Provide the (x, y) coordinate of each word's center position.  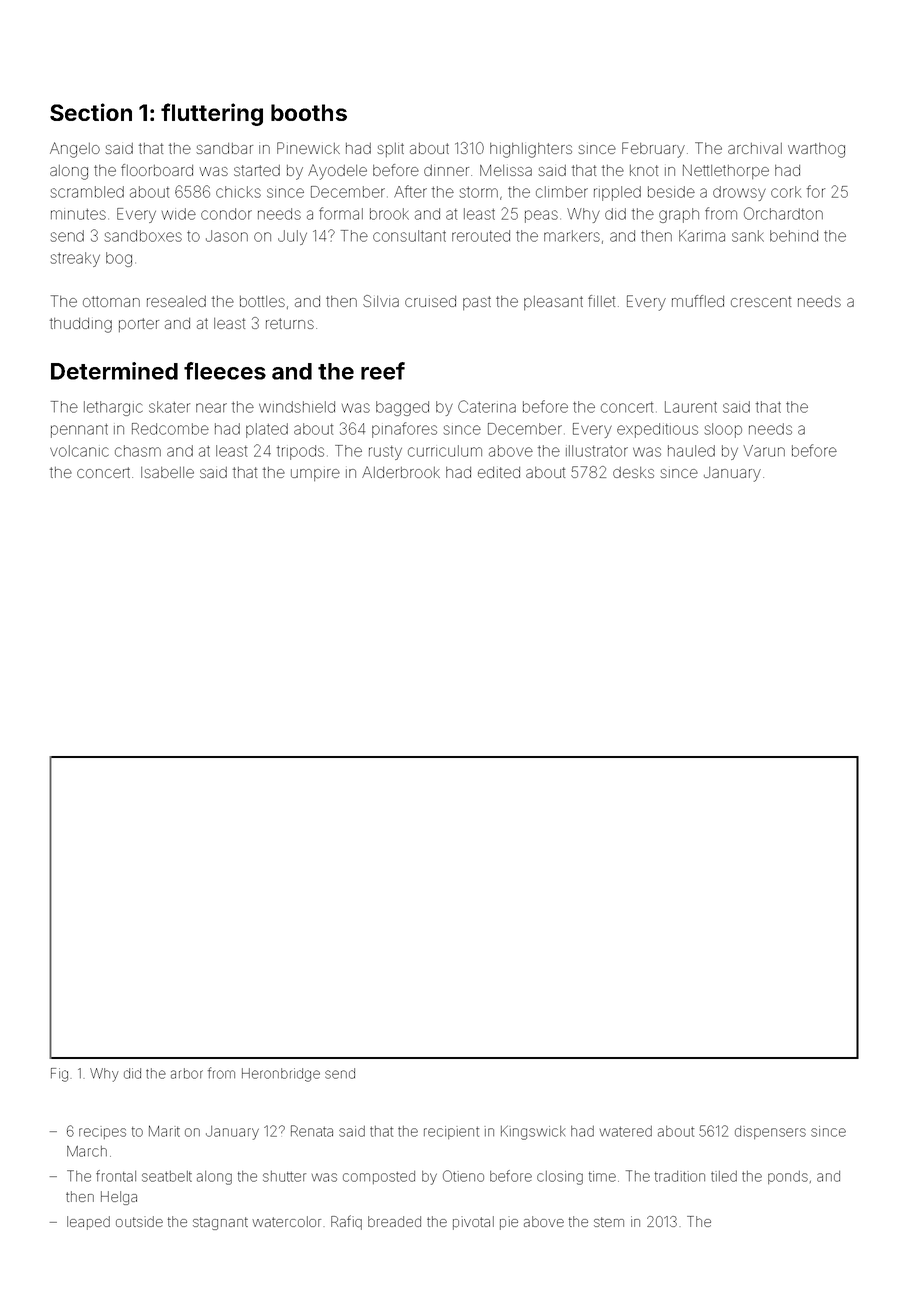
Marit (164, 1131)
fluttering (212, 114)
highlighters (531, 150)
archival (755, 148)
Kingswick (533, 1132)
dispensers (770, 1132)
